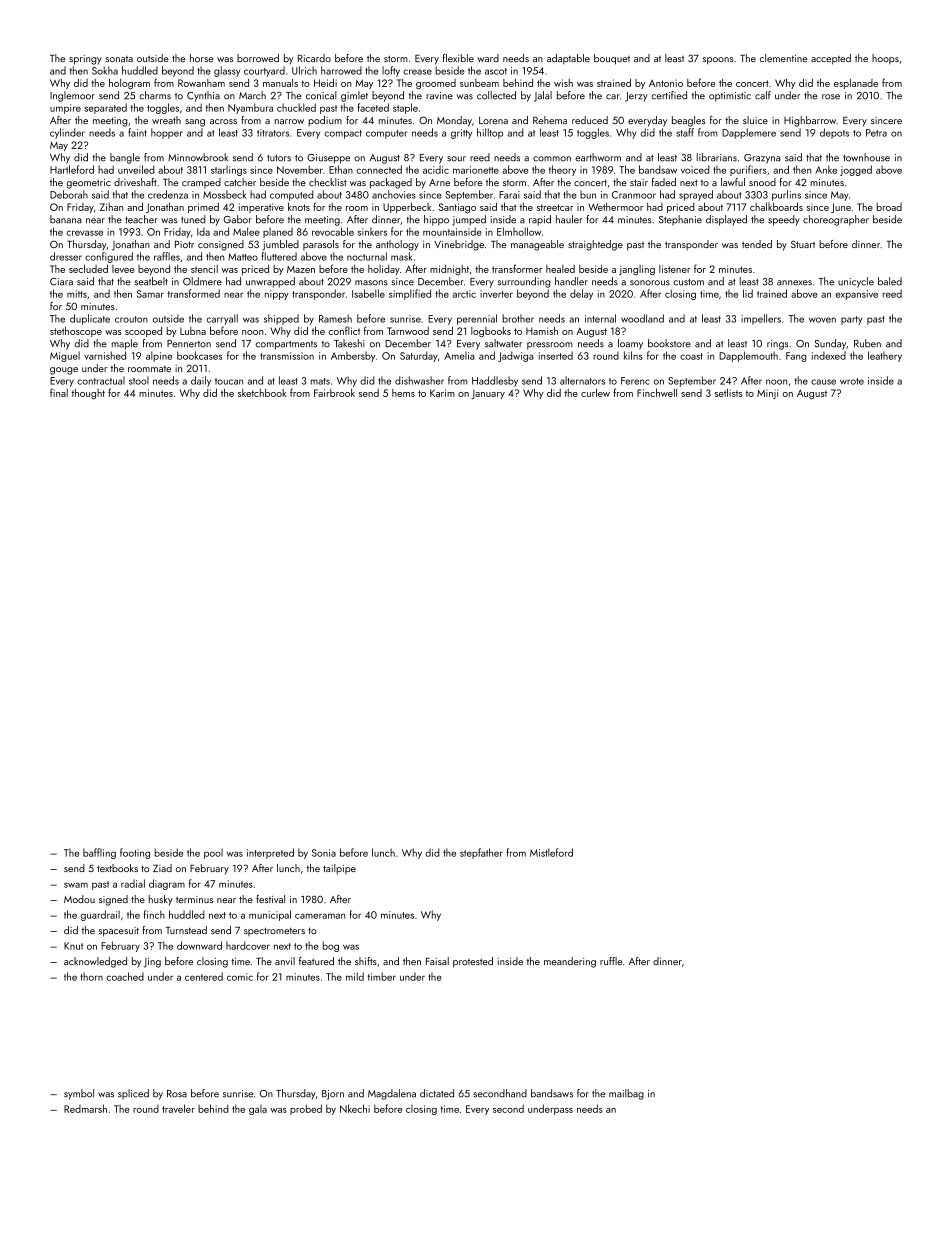 Image resolution: width=952 pixels, height=1233 pixels. Describe the element at coordinates (442, 393) in the screenshot. I see `Karim` at that location.
